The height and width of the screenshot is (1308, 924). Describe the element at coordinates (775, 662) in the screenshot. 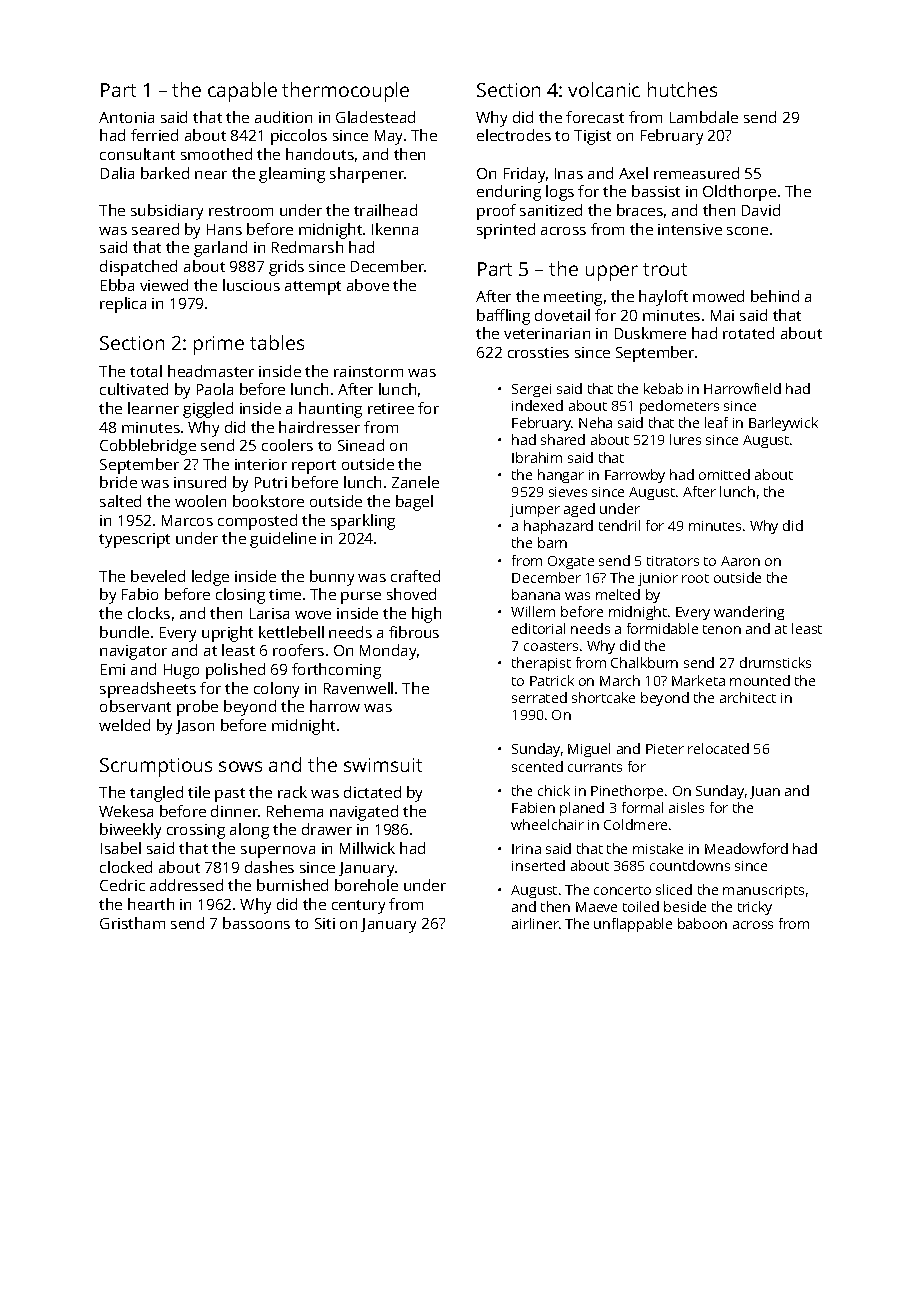

I see `drumsticks` at that location.
